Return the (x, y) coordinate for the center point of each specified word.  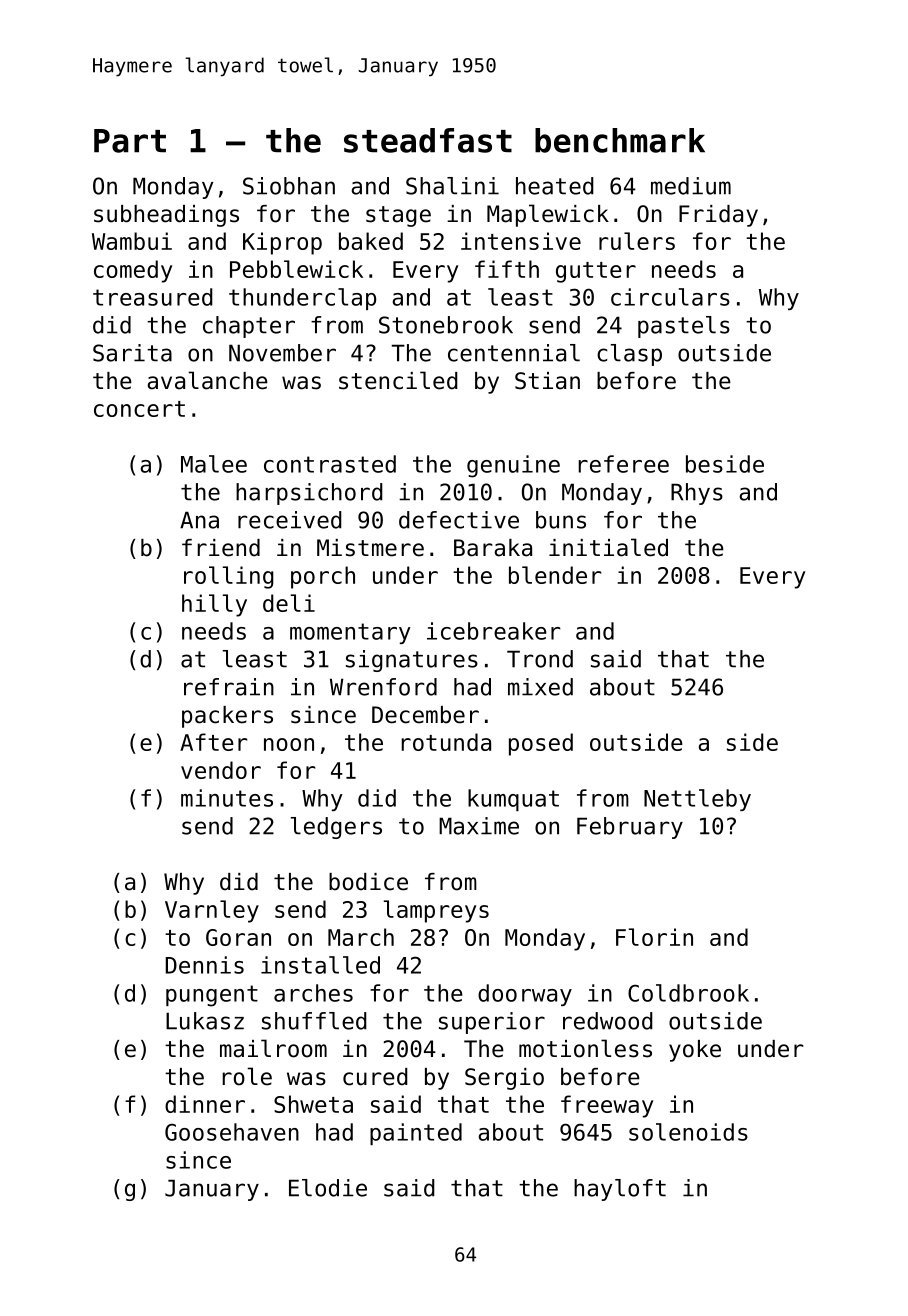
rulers (637, 241)
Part (130, 141)
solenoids (688, 1132)
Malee (214, 464)
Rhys (697, 494)
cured (375, 1077)
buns (561, 520)
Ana (199, 520)
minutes (227, 798)
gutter (596, 272)
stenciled (398, 380)
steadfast (428, 140)
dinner (205, 1104)
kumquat (513, 800)
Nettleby (697, 800)
